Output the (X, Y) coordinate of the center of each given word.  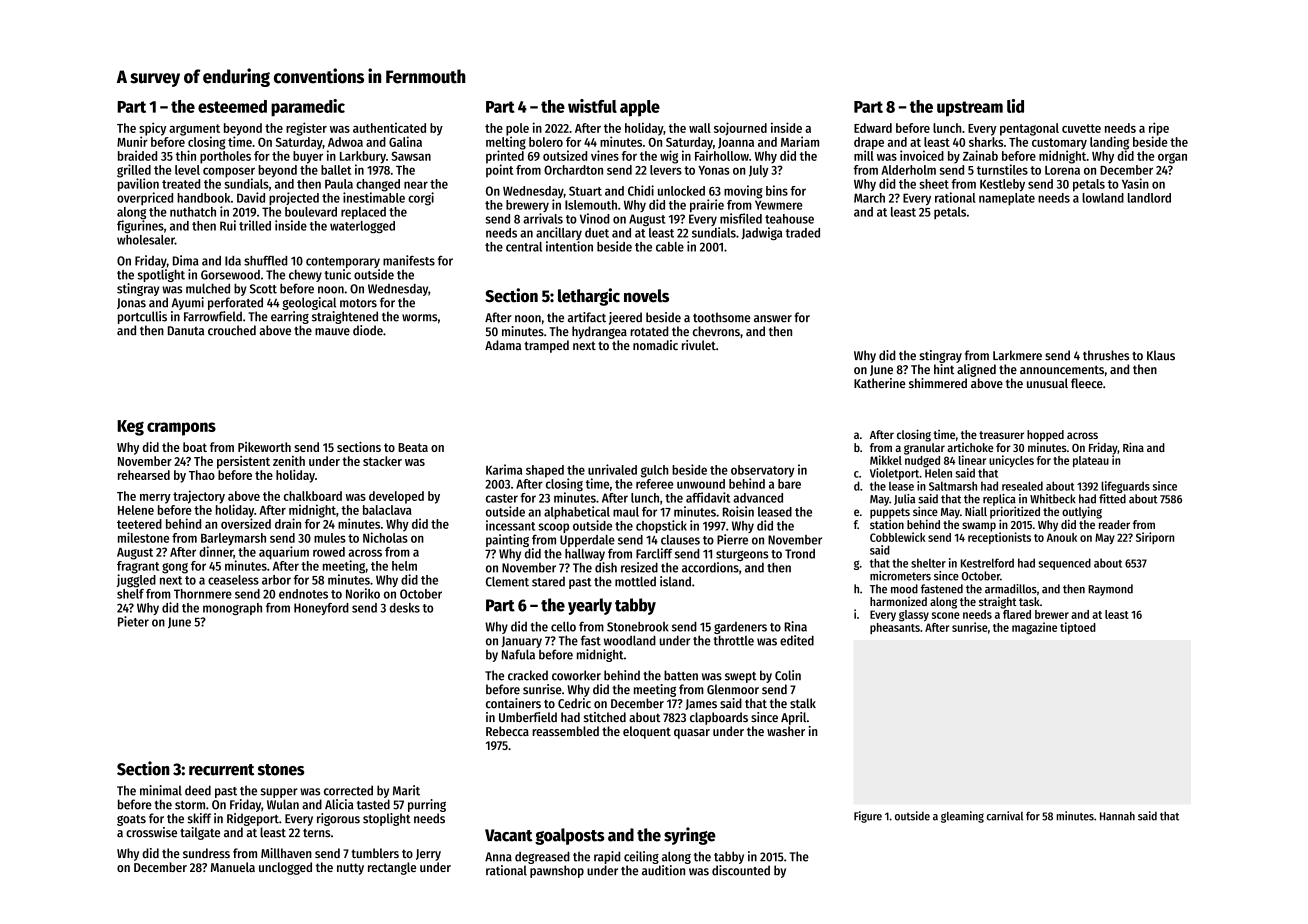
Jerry (428, 855)
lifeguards (1125, 487)
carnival (1005, 816)
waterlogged (362, 227)
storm (190, 805)
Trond (800, 554)
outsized (565, 155)
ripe (1159, 129)
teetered (139, 524)
